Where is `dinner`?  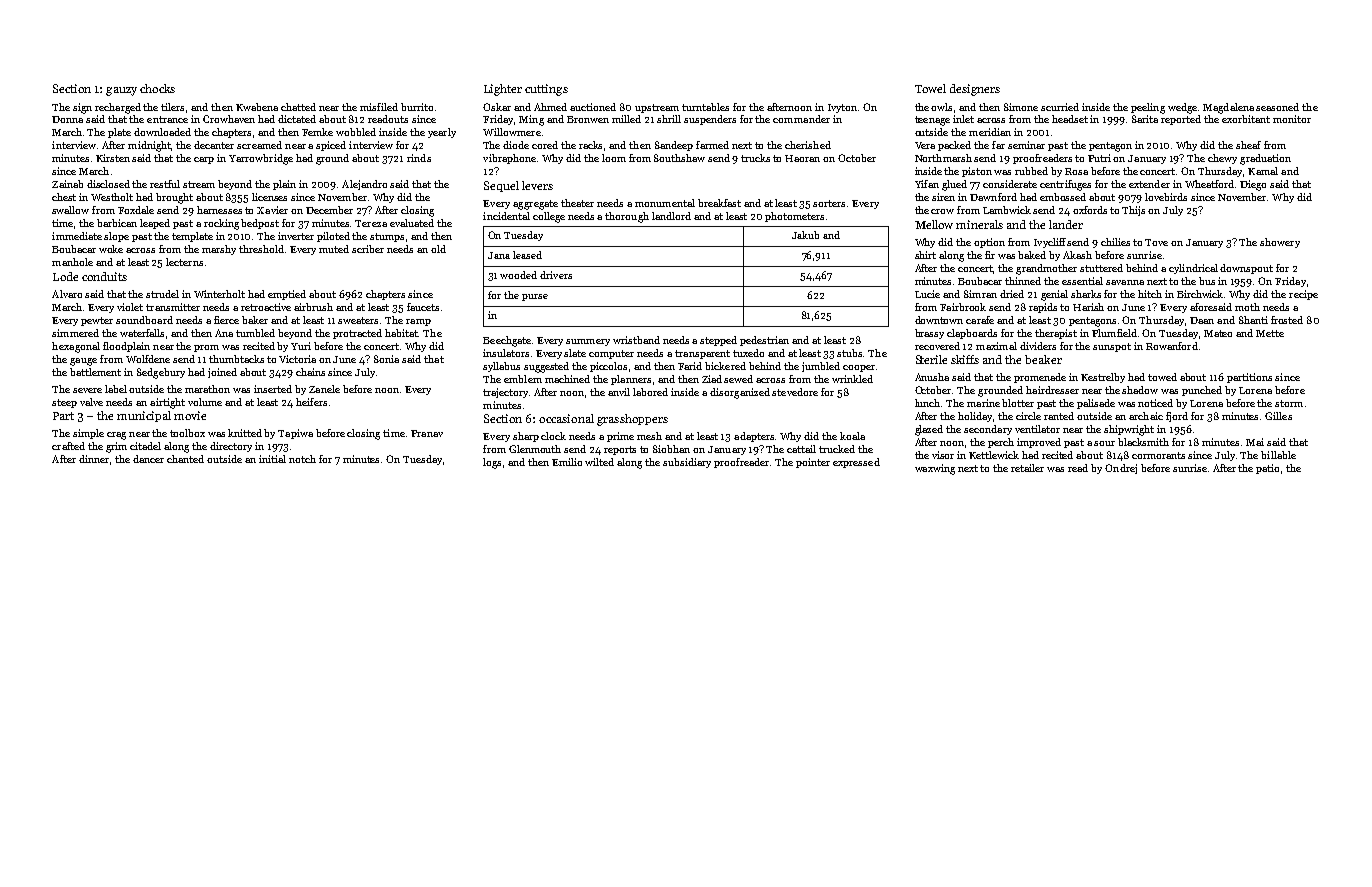
dinner is located at coordinates (94, 459).
